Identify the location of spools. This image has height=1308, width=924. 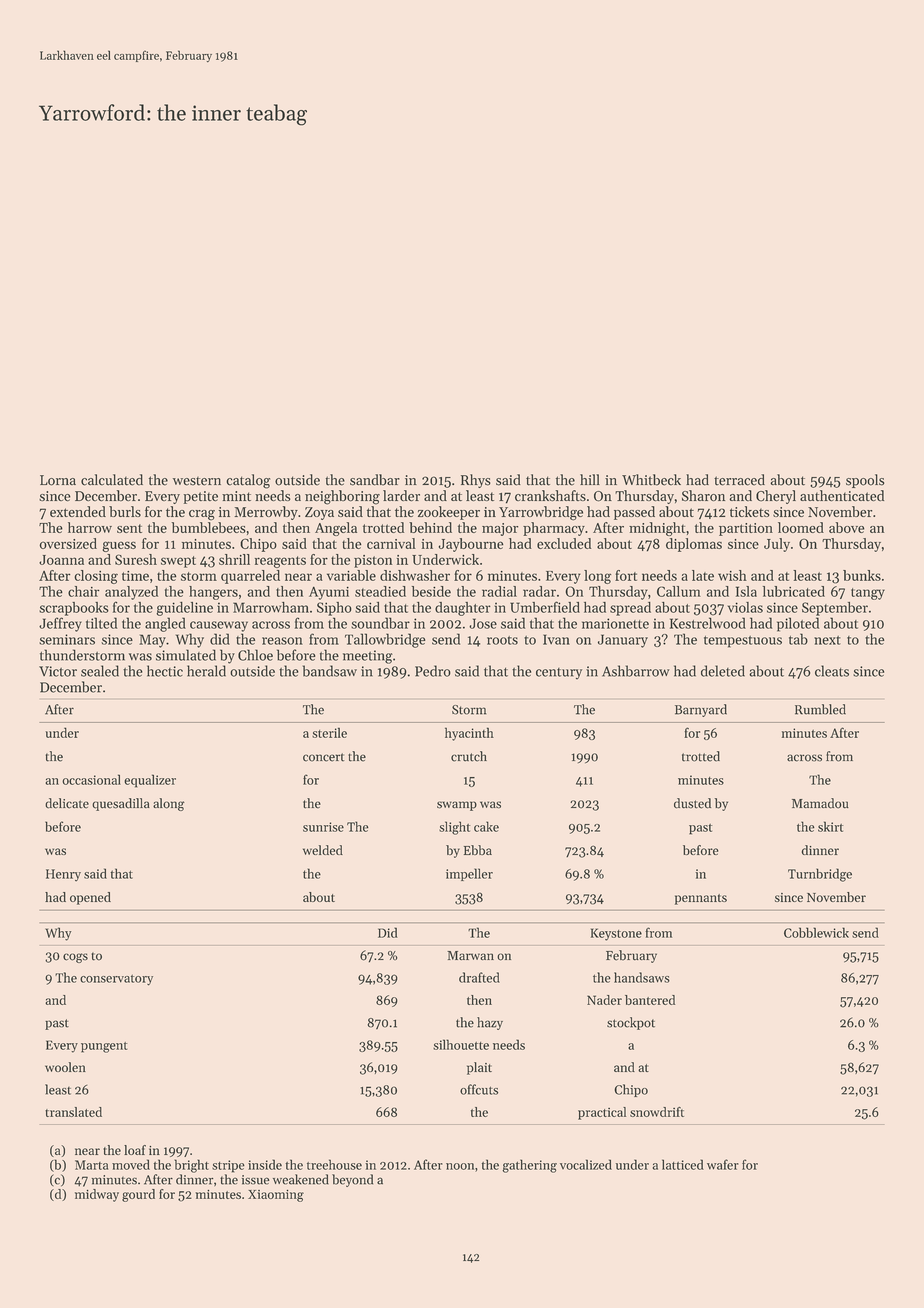
(865, 481).
